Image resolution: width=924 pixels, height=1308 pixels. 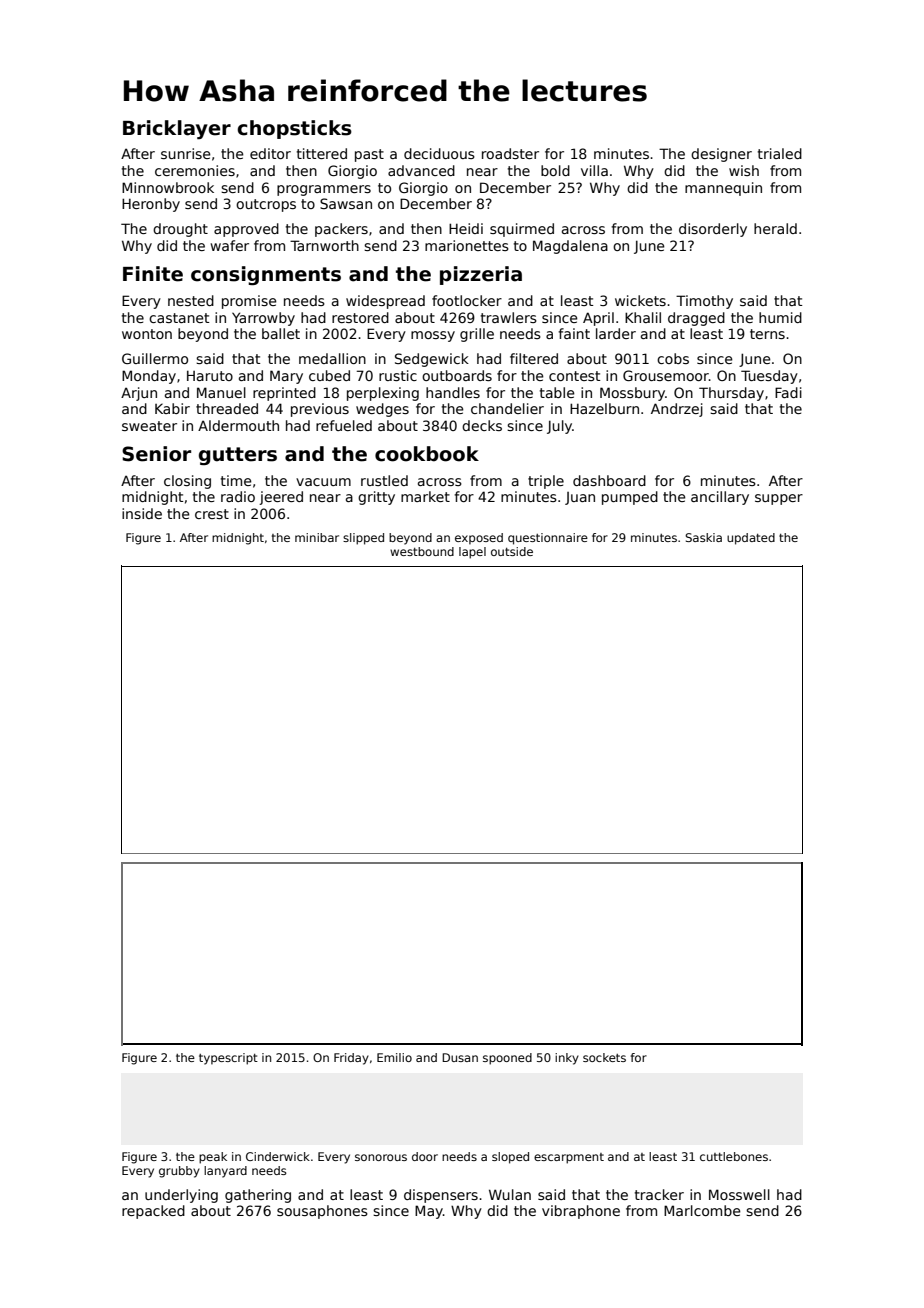 I want to click on Saskia, so click(x=703, y=537).
